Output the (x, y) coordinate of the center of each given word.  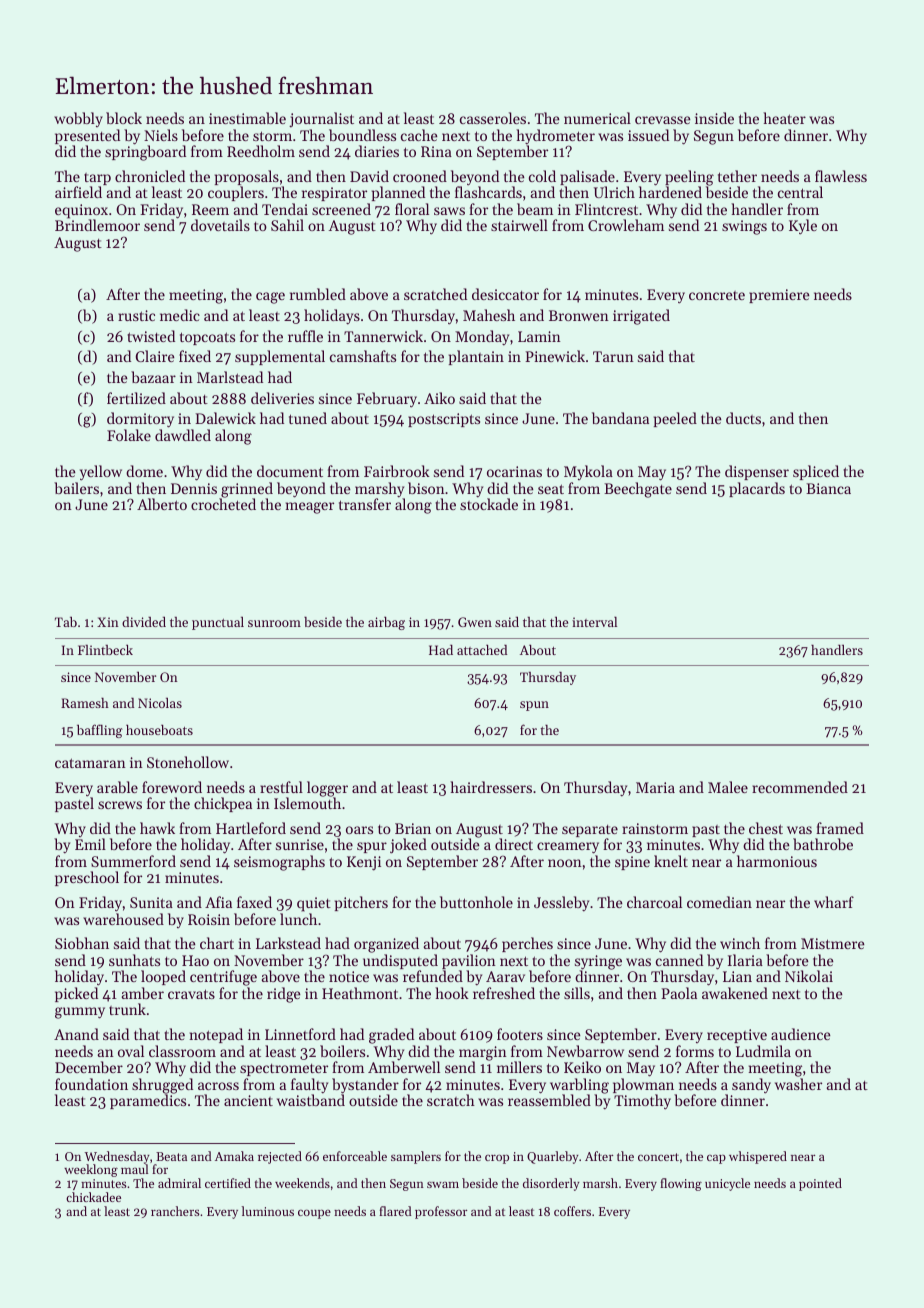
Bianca (828, 488)
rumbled (318, 294)
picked (76, 994)
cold (542, 176)
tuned (308, 418)
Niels (161, 135)
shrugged (162, 1086)
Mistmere (833, 943)
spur (372, 847)
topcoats (207, 338)
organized (386, 945)
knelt (671, 861)
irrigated (641, 317)
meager (310, 508)
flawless (841, 176)
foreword (172, 787)
